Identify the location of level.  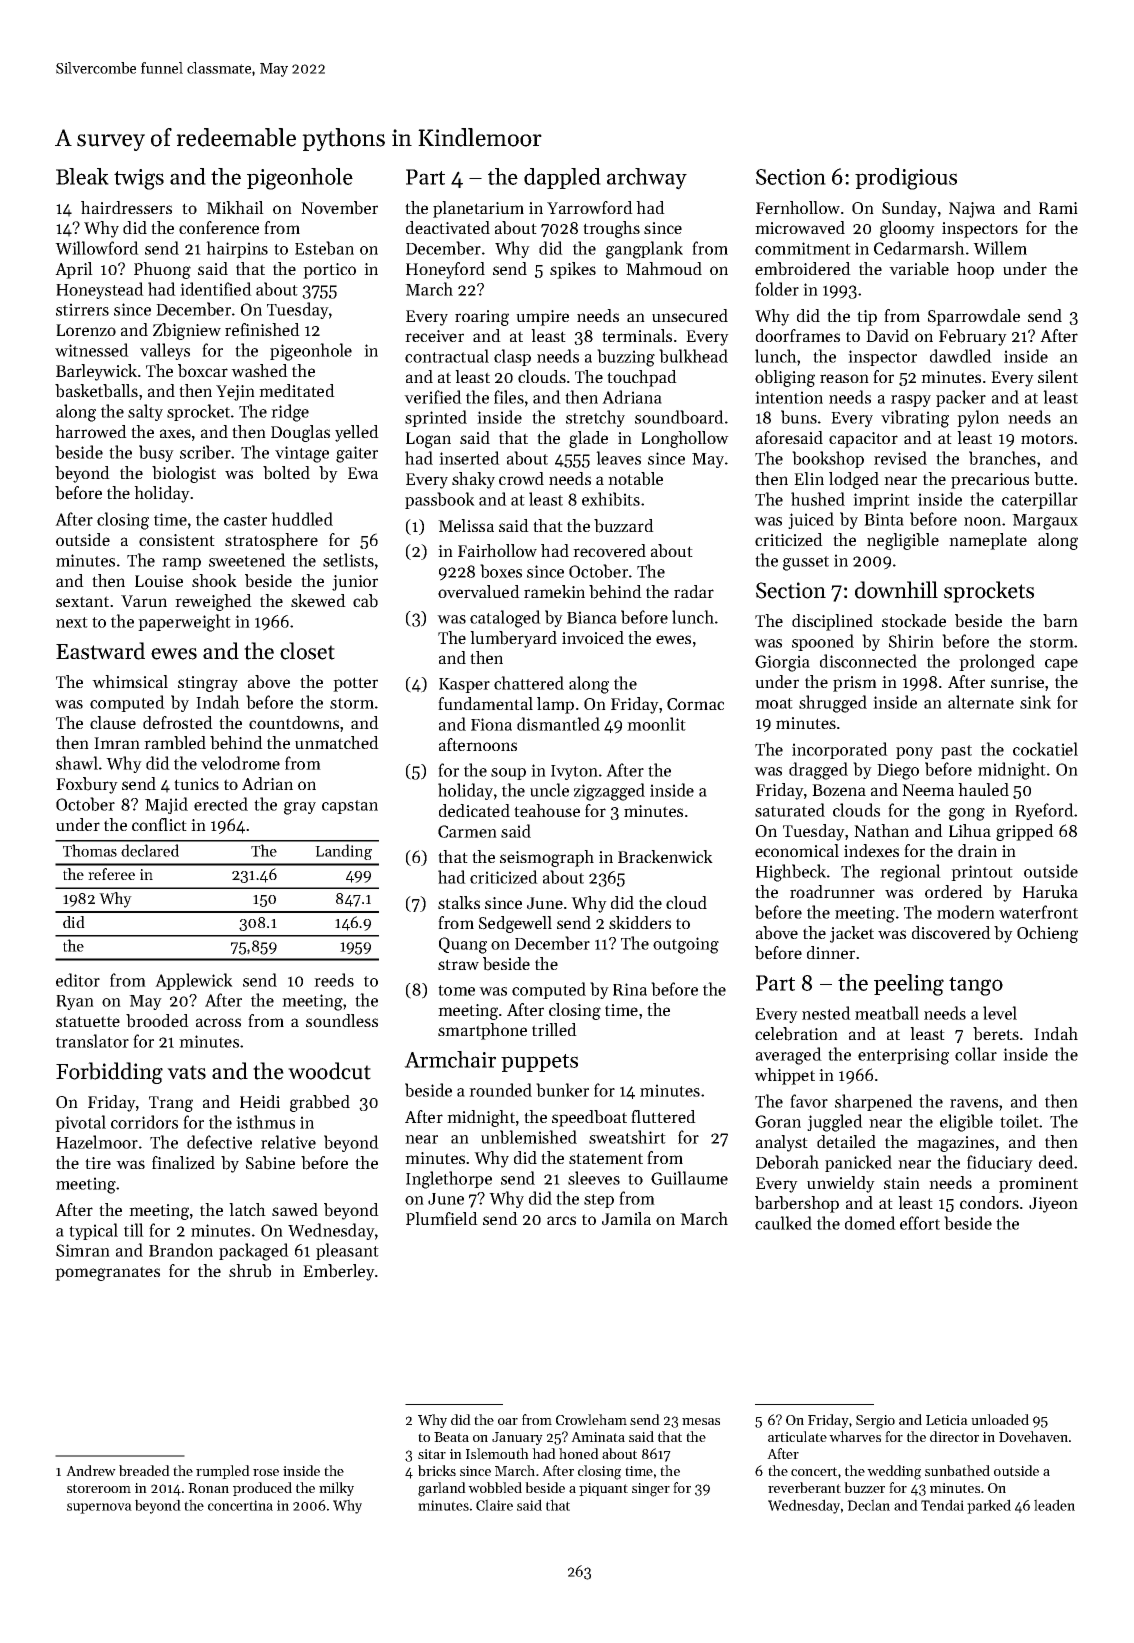
(1000, 1013).
